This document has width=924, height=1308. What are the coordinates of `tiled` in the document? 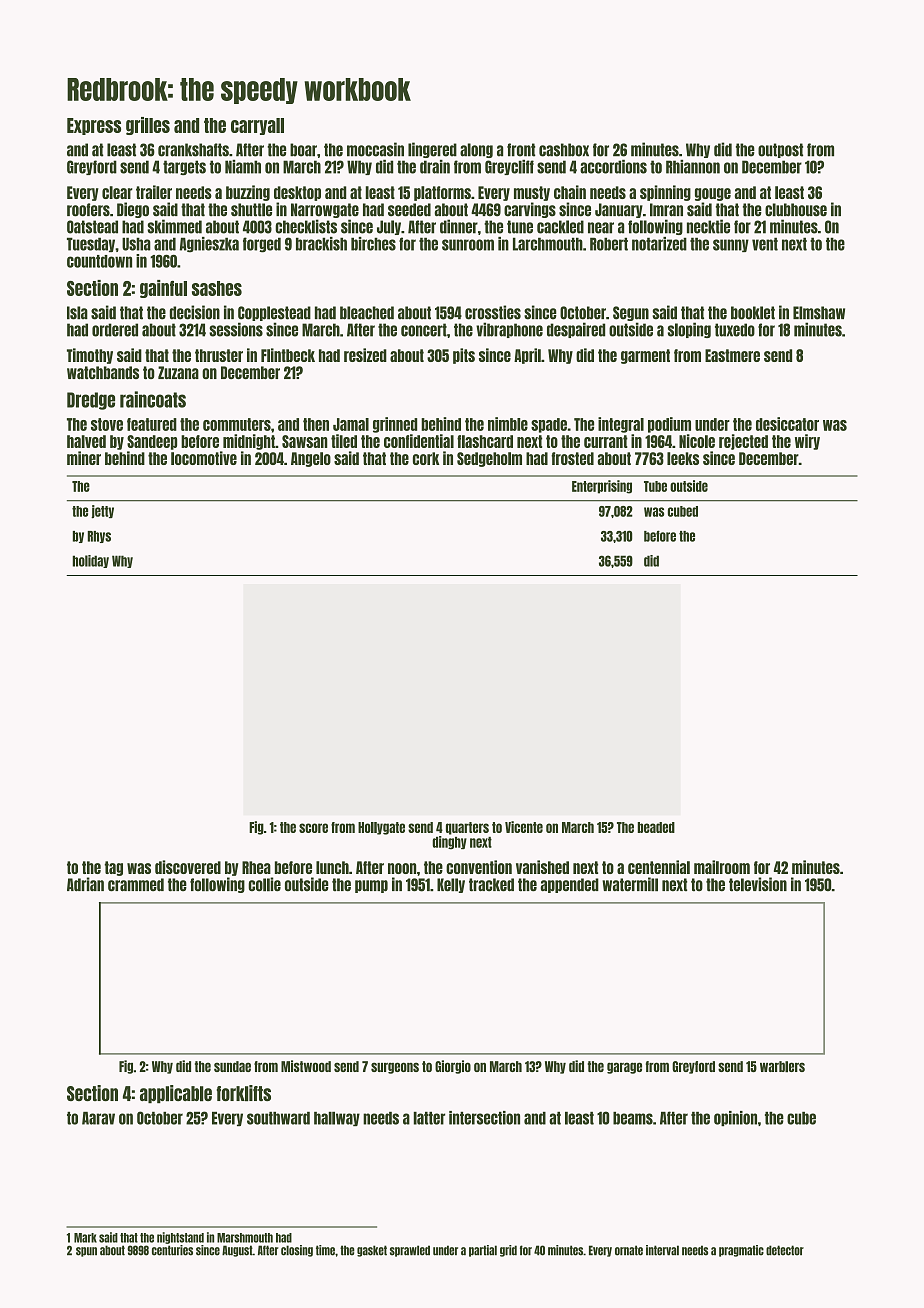 It's located at (344, 441).
